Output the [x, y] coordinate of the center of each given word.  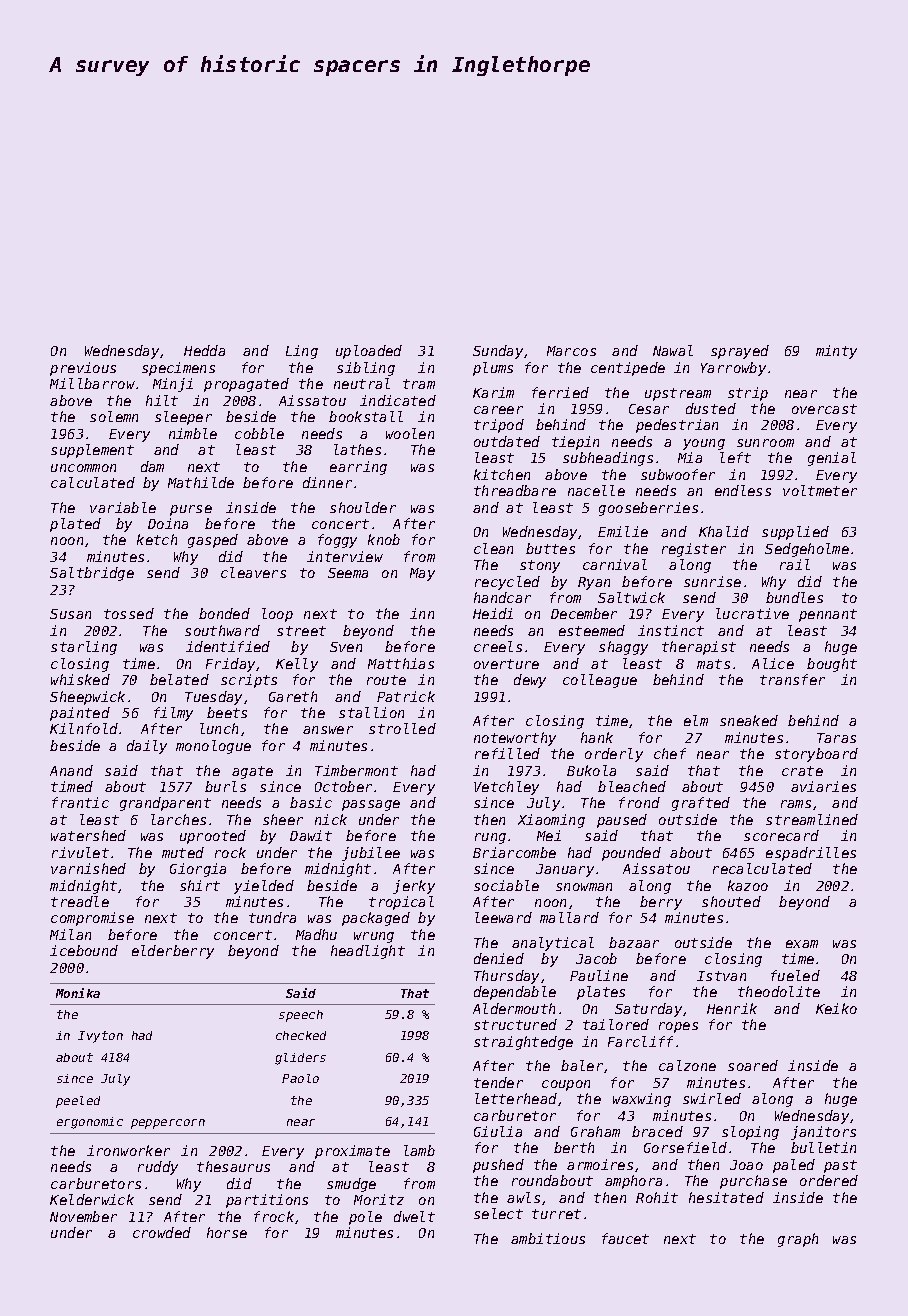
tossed [129, 613]
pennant [828, 615]
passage [371, 805]
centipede [628, 369]
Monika [78, 993]
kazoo [748, 885]
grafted [701, 804]
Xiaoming [551, 821]
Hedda [204, 350]
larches [178, 819]
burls [225, 786]
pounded [631, 854]
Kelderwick [92, 1199]
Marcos [571, 351]
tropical [401, 903]
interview [345, 556]
